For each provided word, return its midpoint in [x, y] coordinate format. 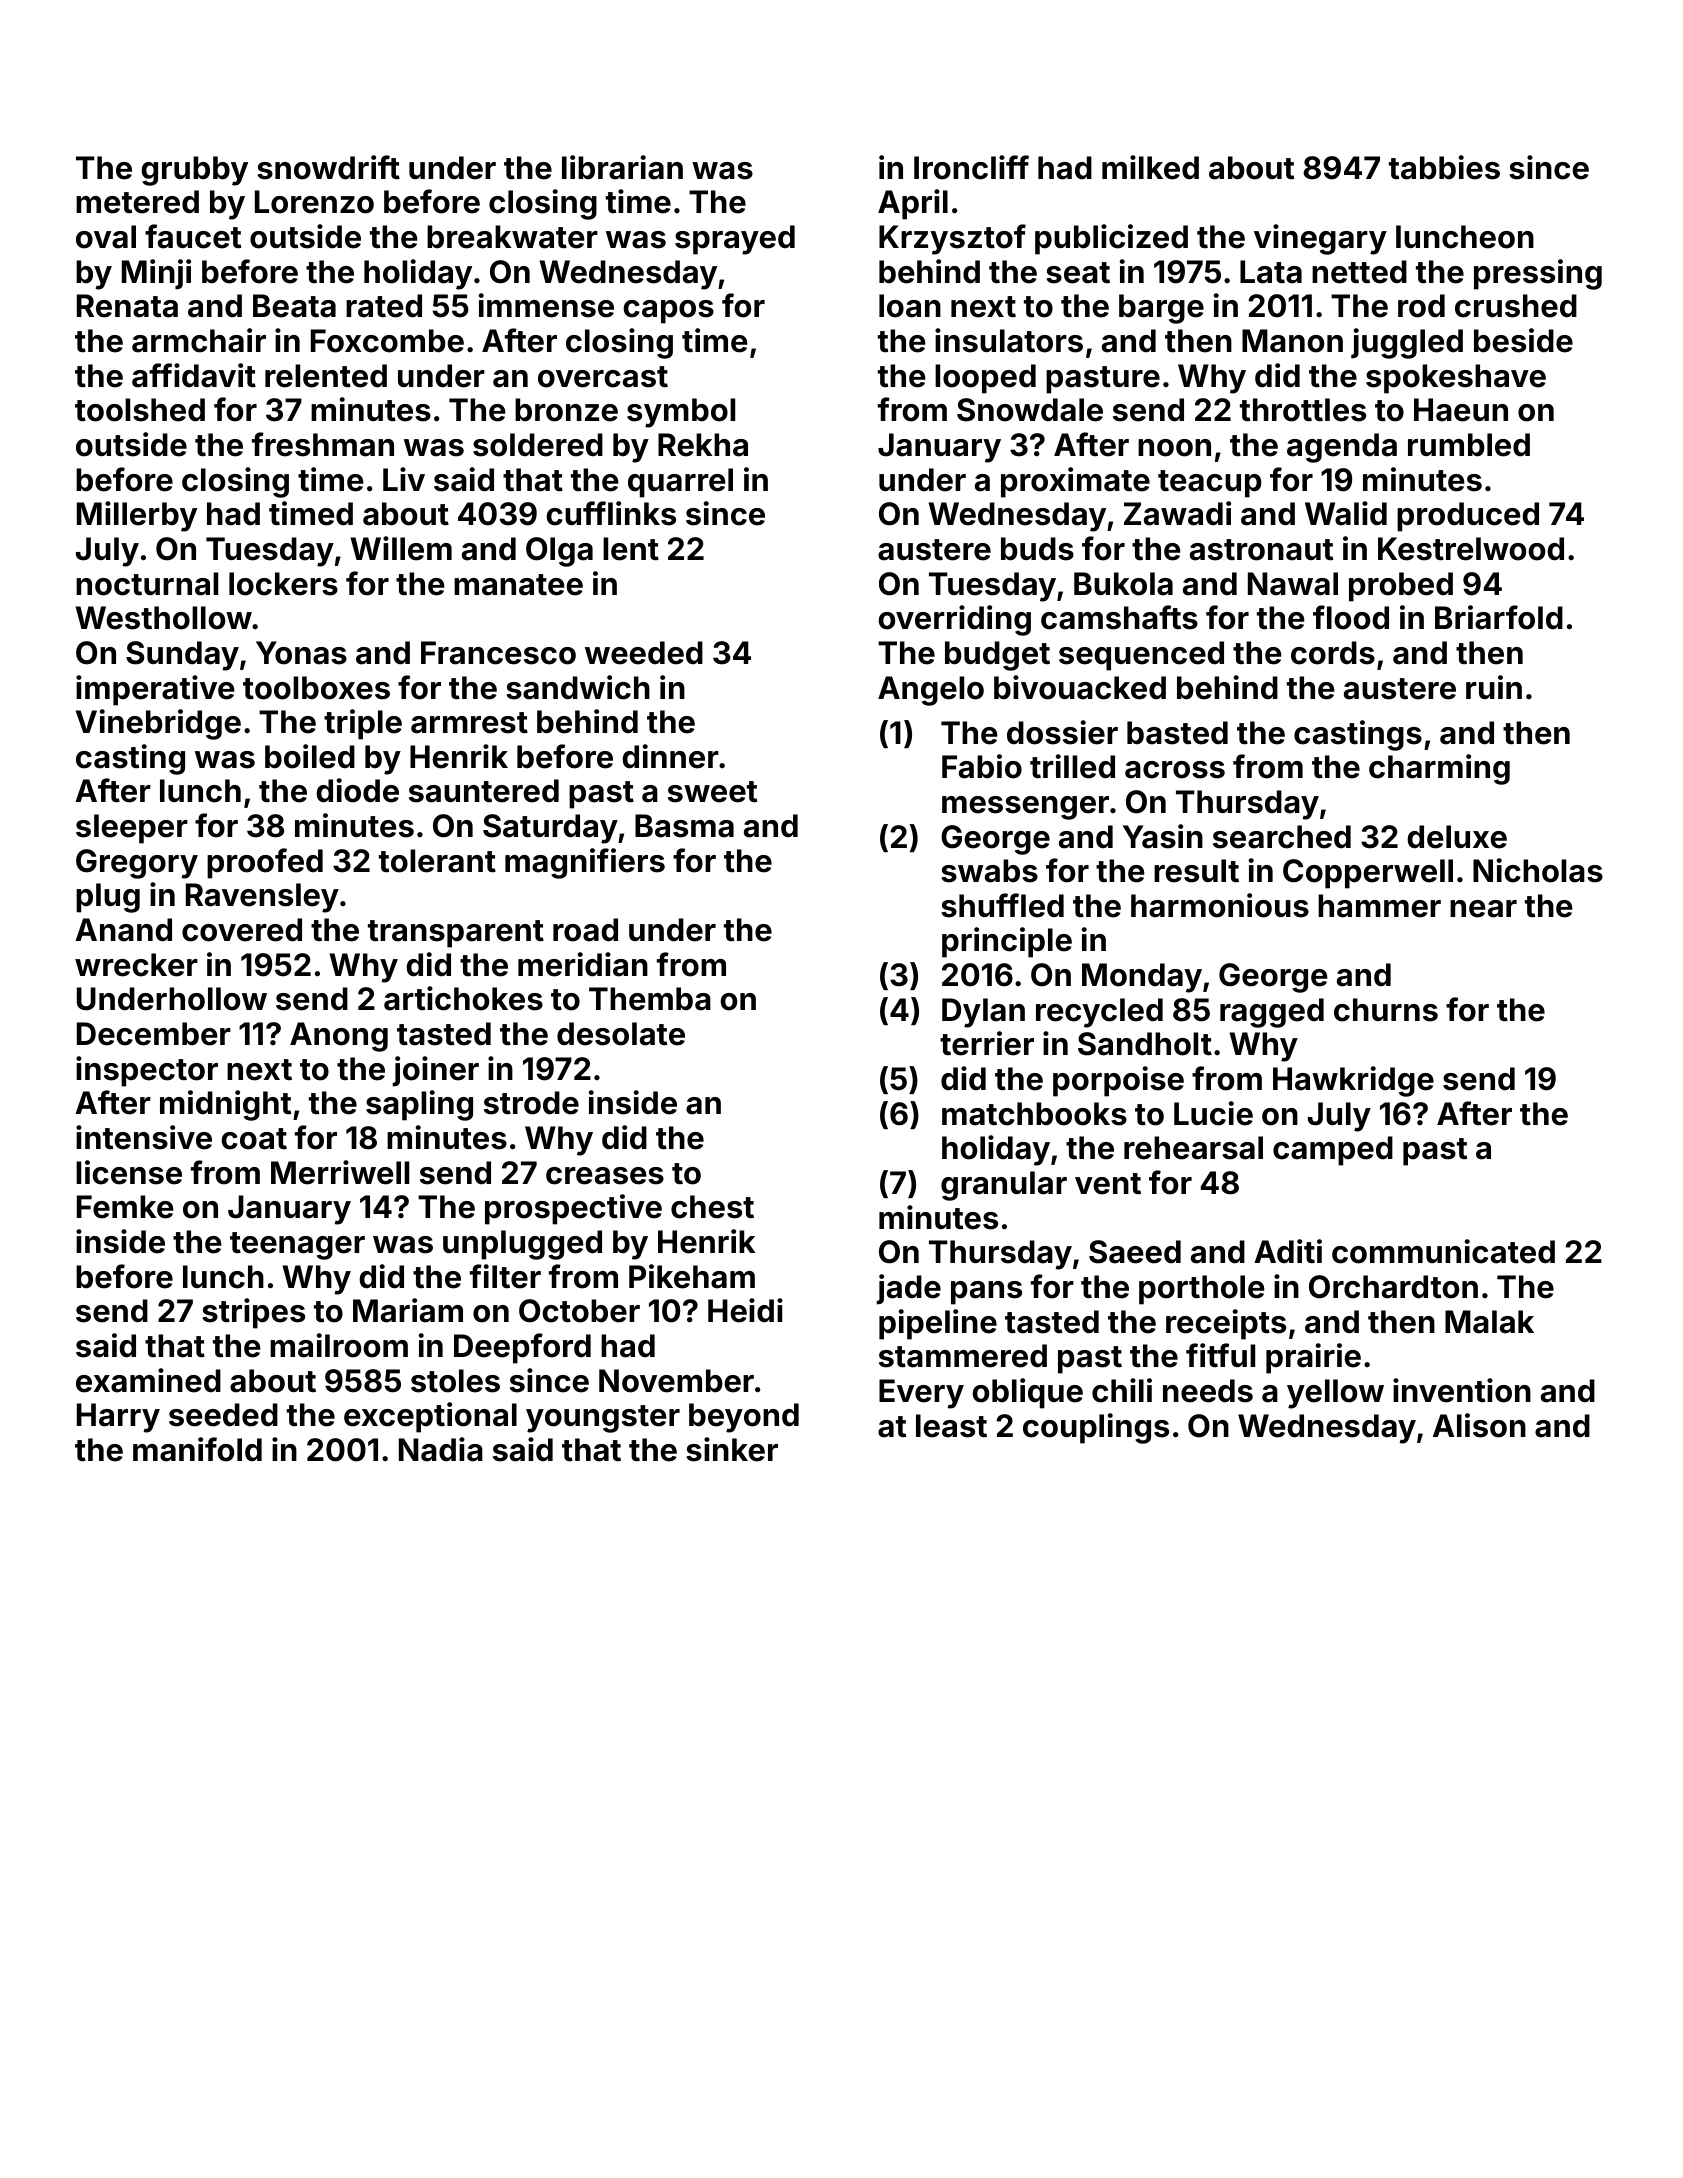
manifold [197, 1449]
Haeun [1461, 410]
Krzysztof [952, 239]
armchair [199, 340]
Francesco [498, 653]
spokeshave [1456, 379]
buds [1037, 549]
